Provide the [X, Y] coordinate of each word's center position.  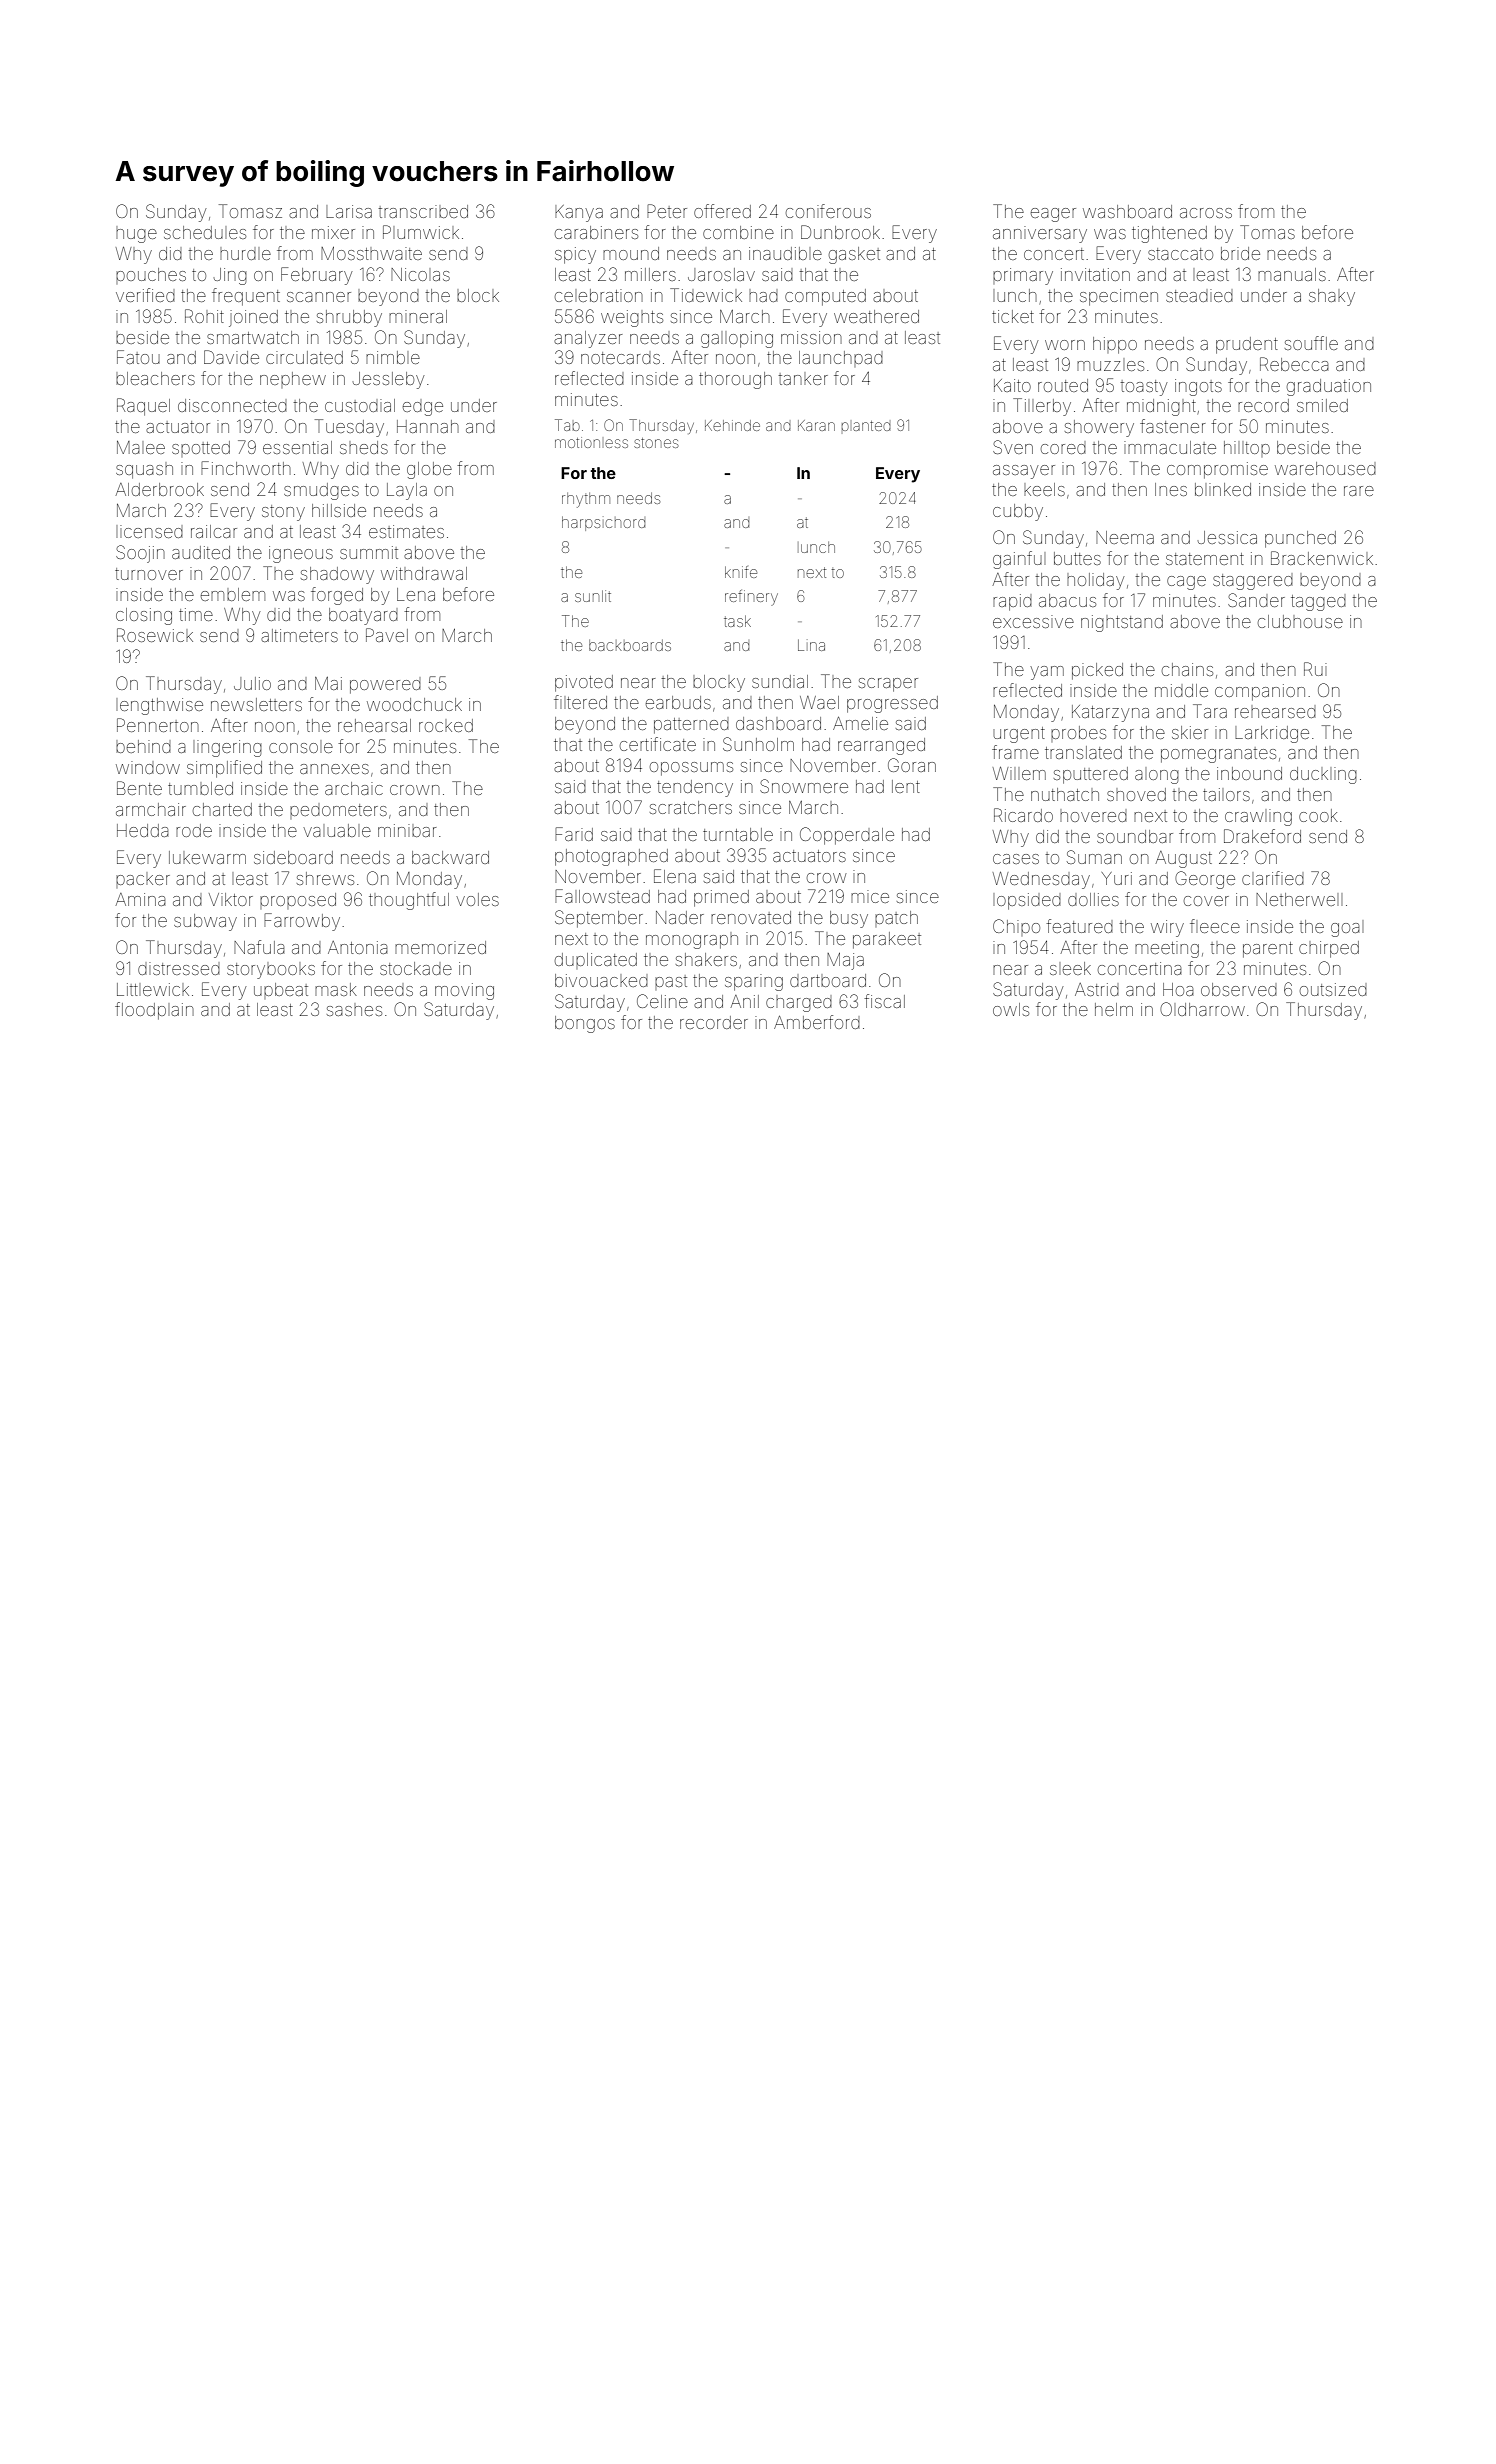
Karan [816, 425]
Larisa [349, 211]
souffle [1311, 343]
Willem [1019, 773]
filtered [580, 702]
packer [143, 880]
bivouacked [601, 980]
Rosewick [155, 635]
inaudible [785, 253]
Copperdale [847, 836]
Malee [141, 447]
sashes [354, 1011]
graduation [1329, 387]
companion [1260, 692]
